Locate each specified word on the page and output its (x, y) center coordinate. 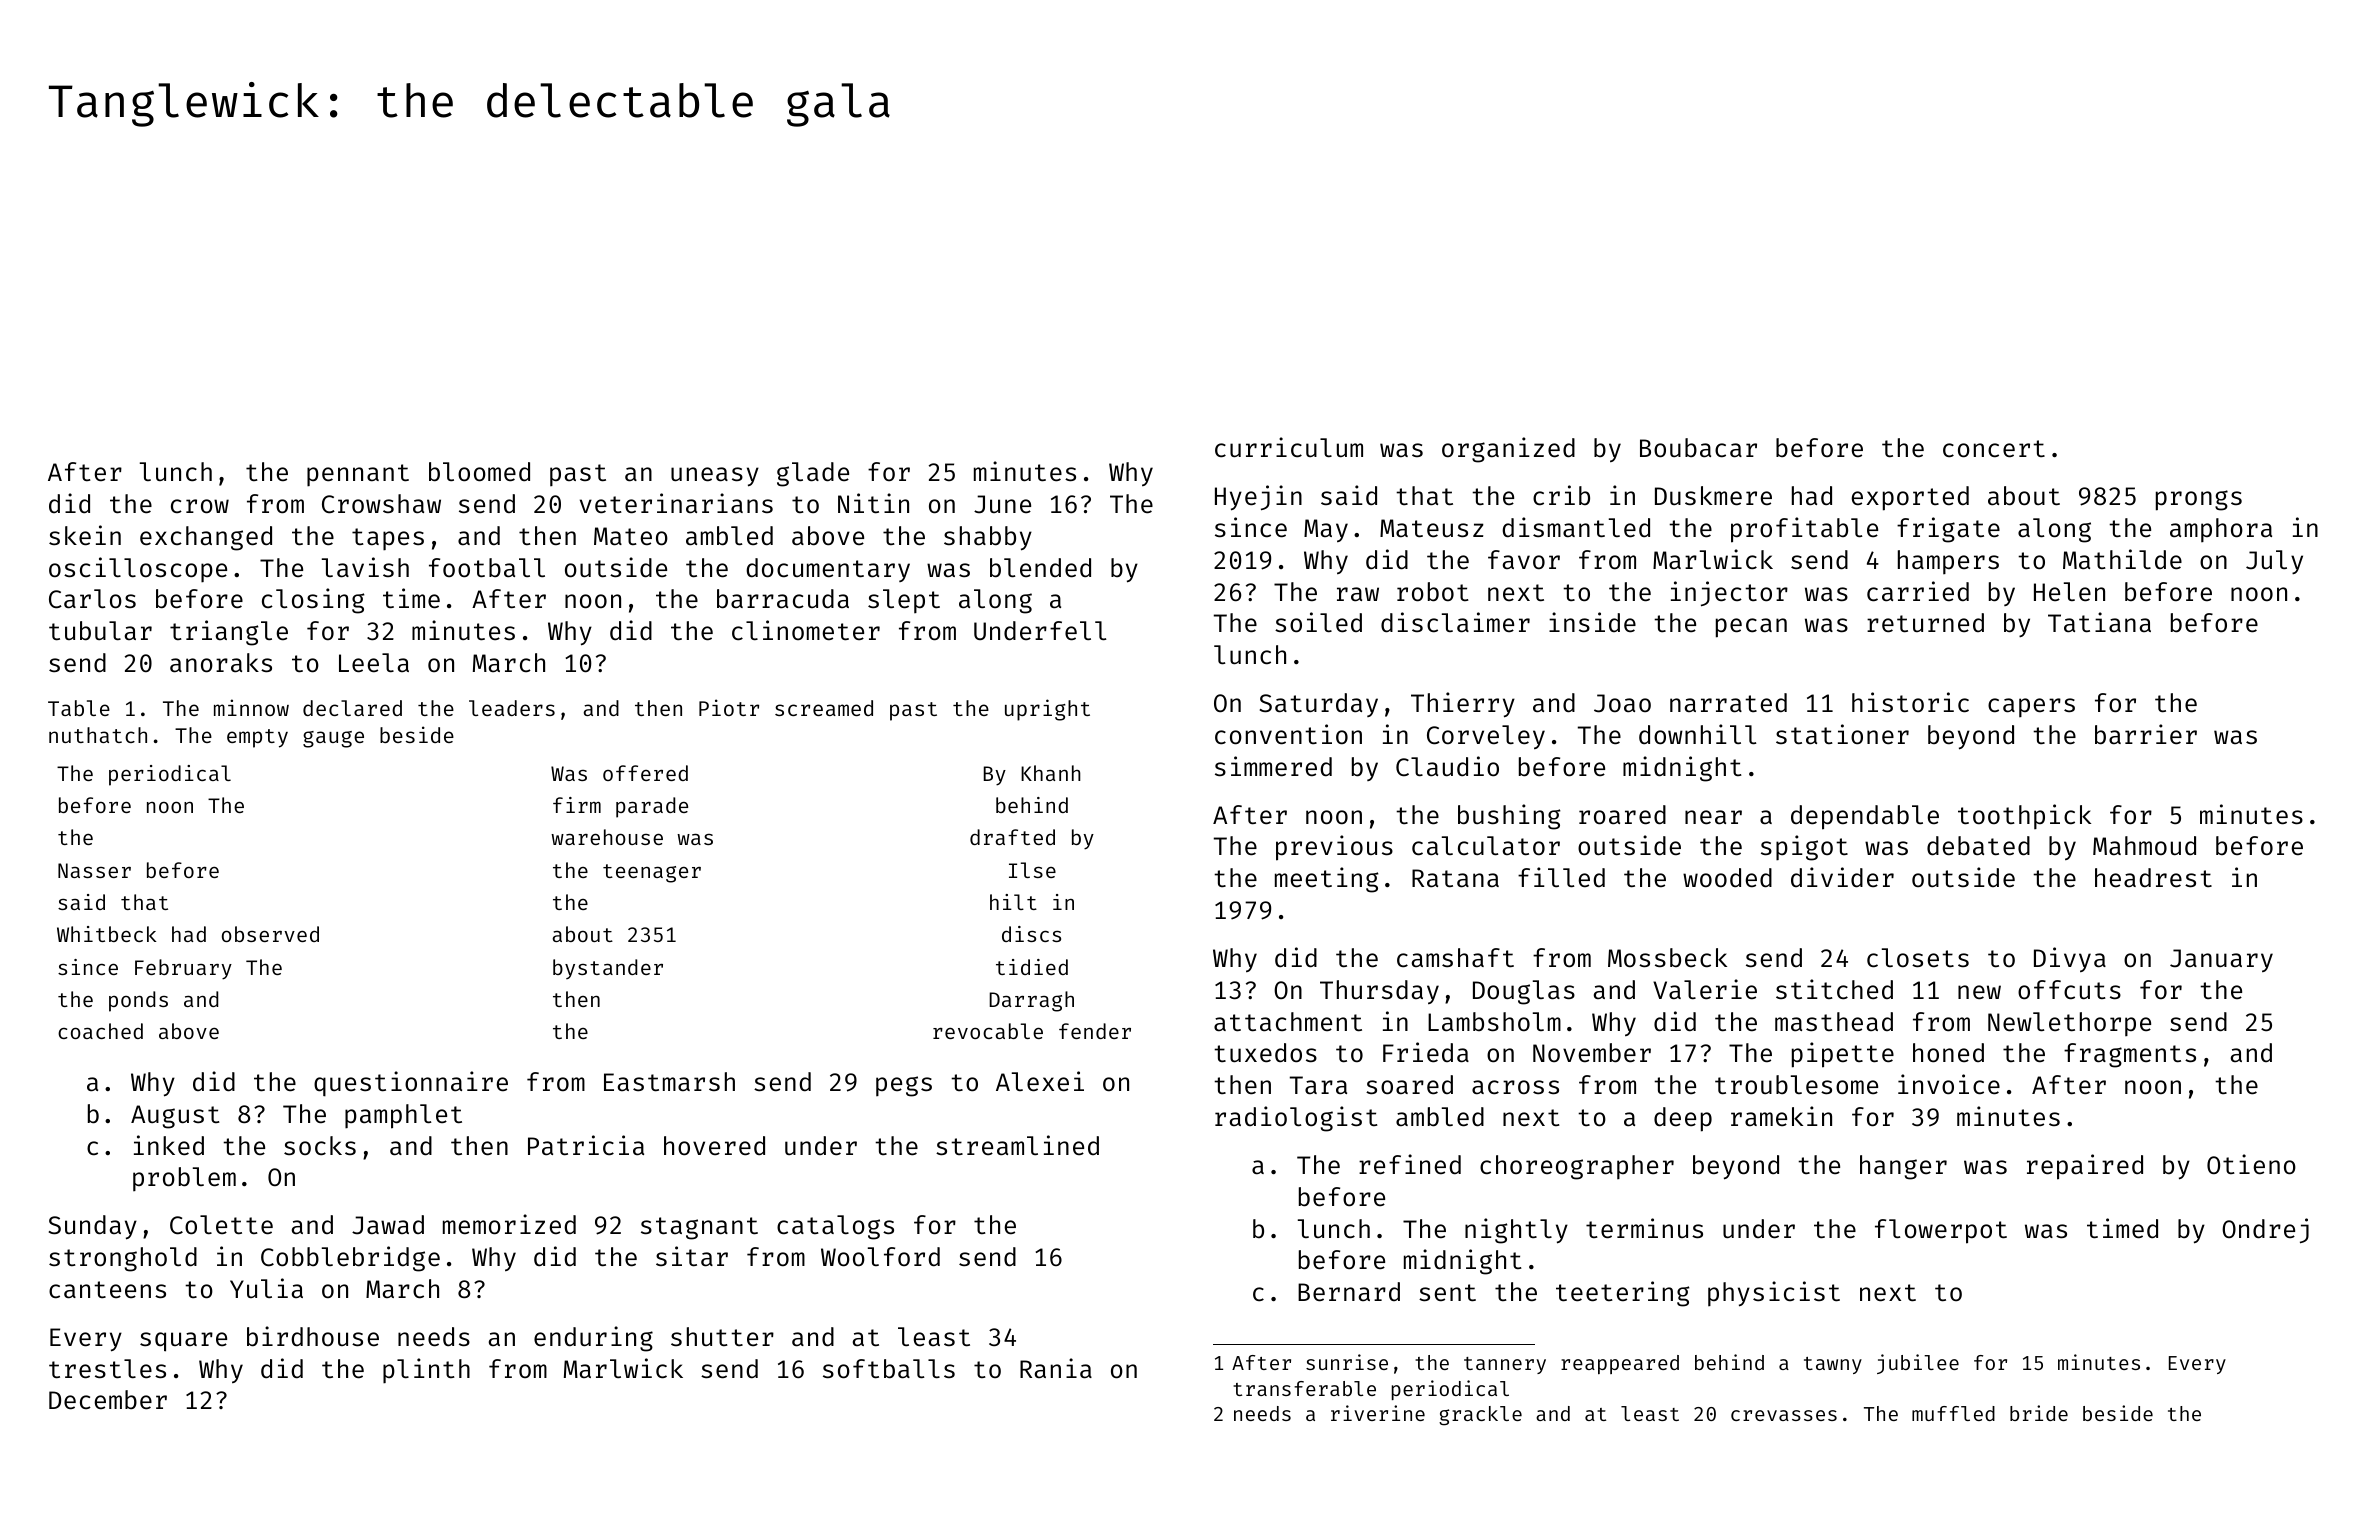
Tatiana (2099, 622)
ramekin (1781, 1116)
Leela (374, 663)
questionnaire (411, 1084)
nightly (1516, 1231)
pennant (358, 475)
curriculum (1289, 447)
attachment (1288, 1022)
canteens (107, 1290)
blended (1040, 568)
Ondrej (2265, 1231)
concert (1994, 449)
